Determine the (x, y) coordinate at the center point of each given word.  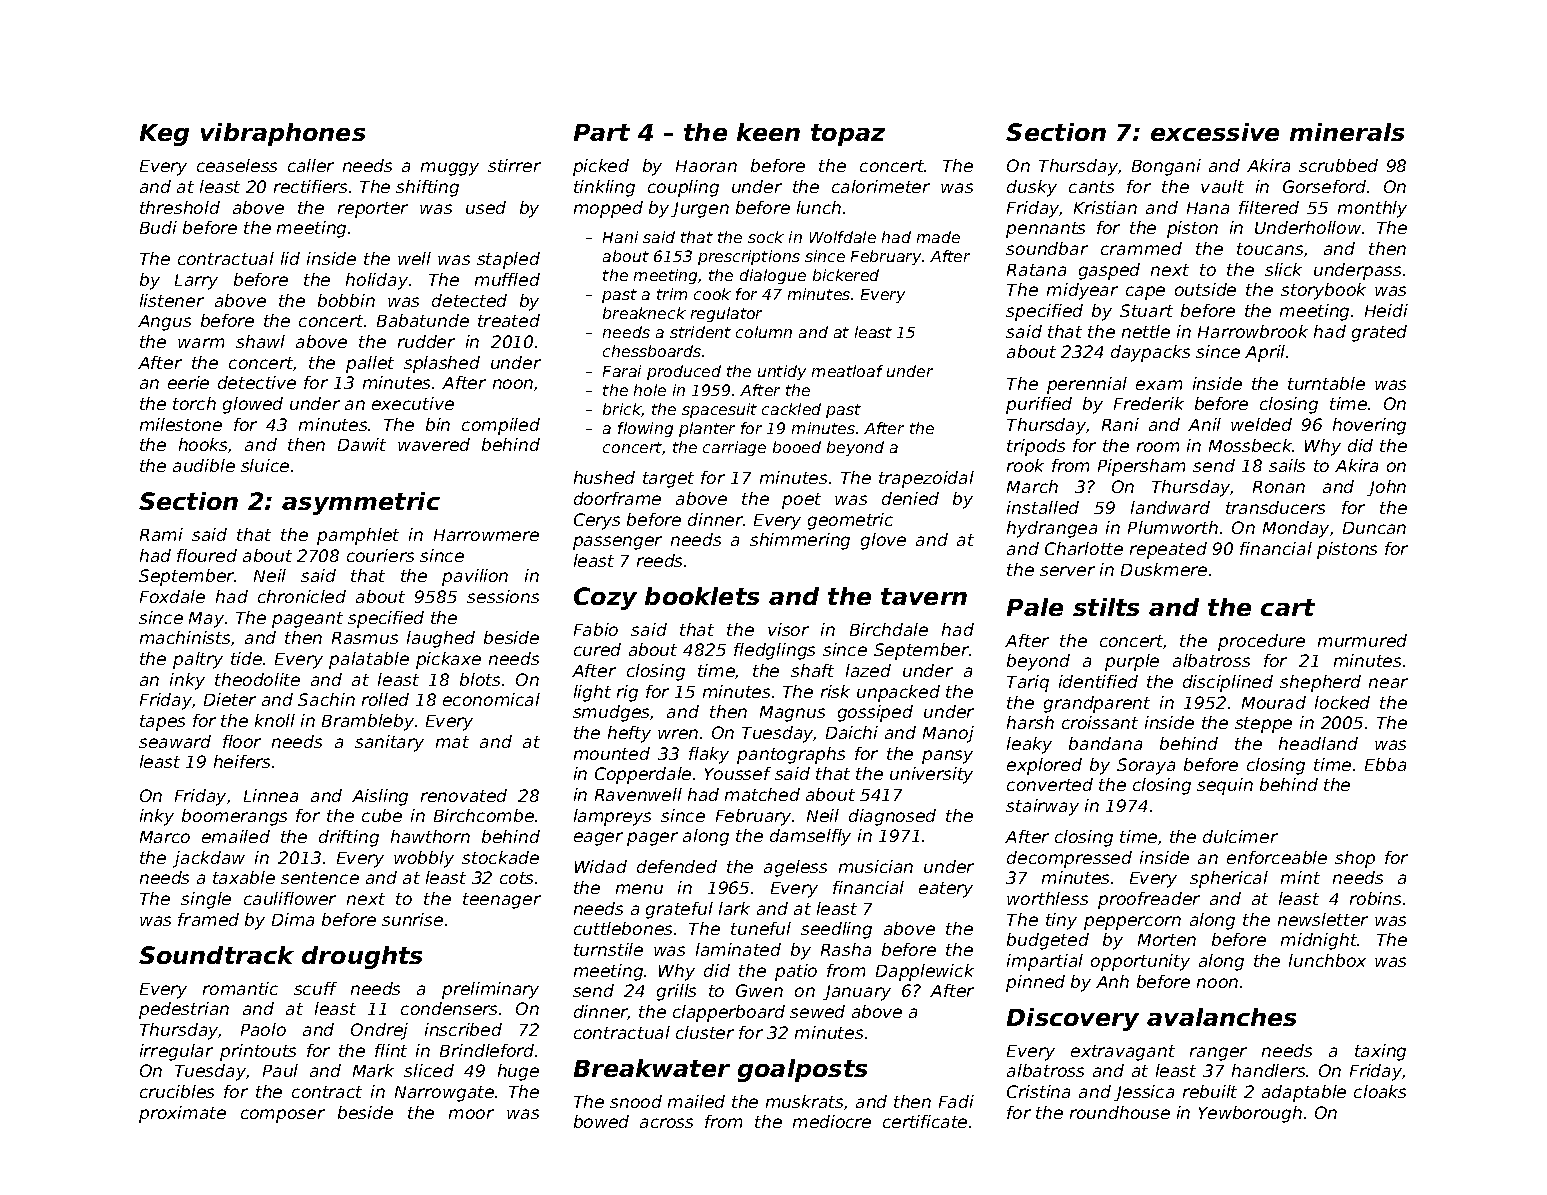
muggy (450, 169)
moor (471, 1114)
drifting (349, 838)
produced (684, 372)
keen (768, 132)
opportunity (1140, 962)
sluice (265, 465)
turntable (1326, 383)
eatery (946, 890)
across (666, 1123)
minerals (1347, 132)
